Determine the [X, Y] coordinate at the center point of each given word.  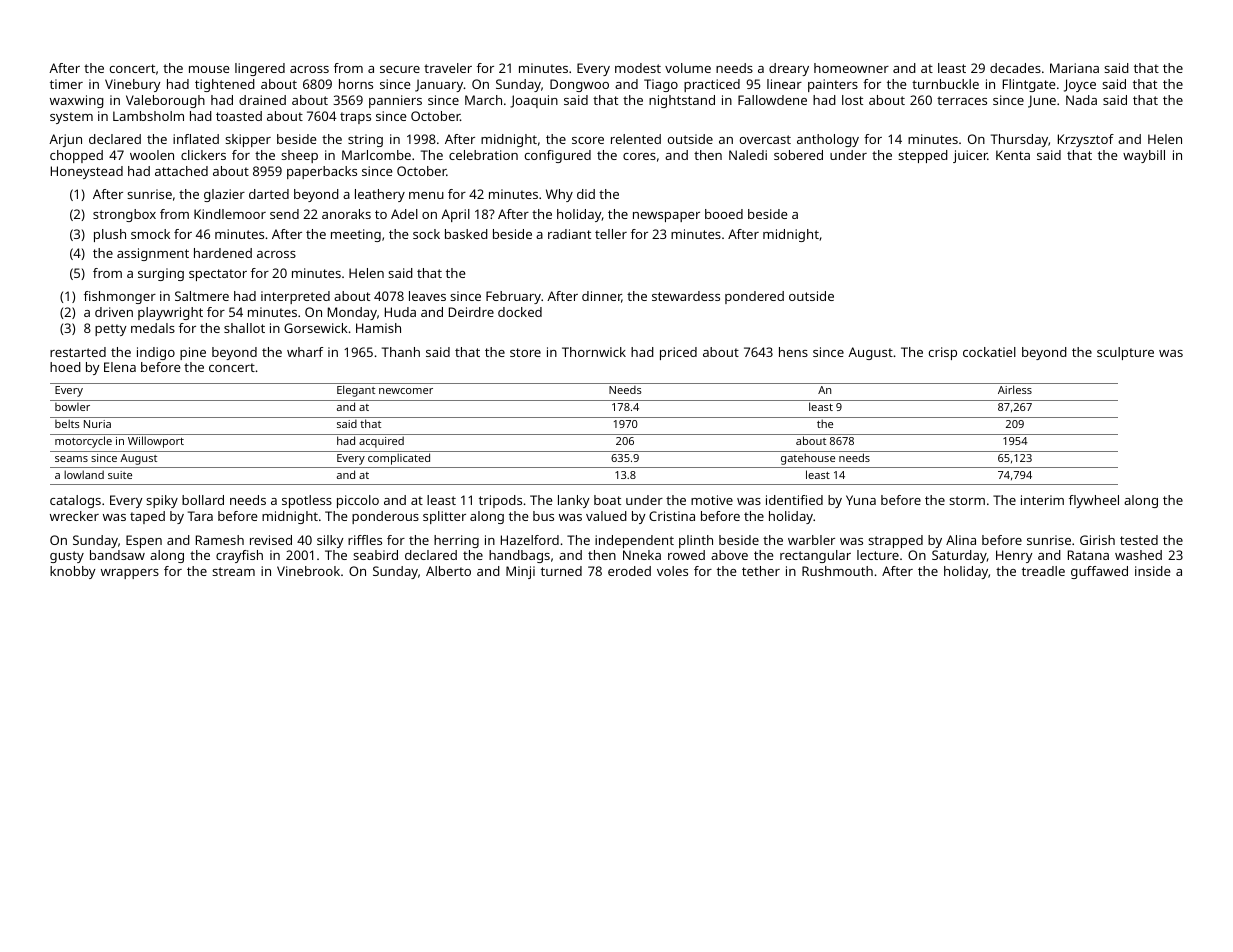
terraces [962, 100]
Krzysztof [1086, 140]
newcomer [406, 391]
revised [271, 540]
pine [193, 353]
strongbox [124, 215]
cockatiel [989, 352]
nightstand [682, 101]
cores [639, 156]
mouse [209, 69]
